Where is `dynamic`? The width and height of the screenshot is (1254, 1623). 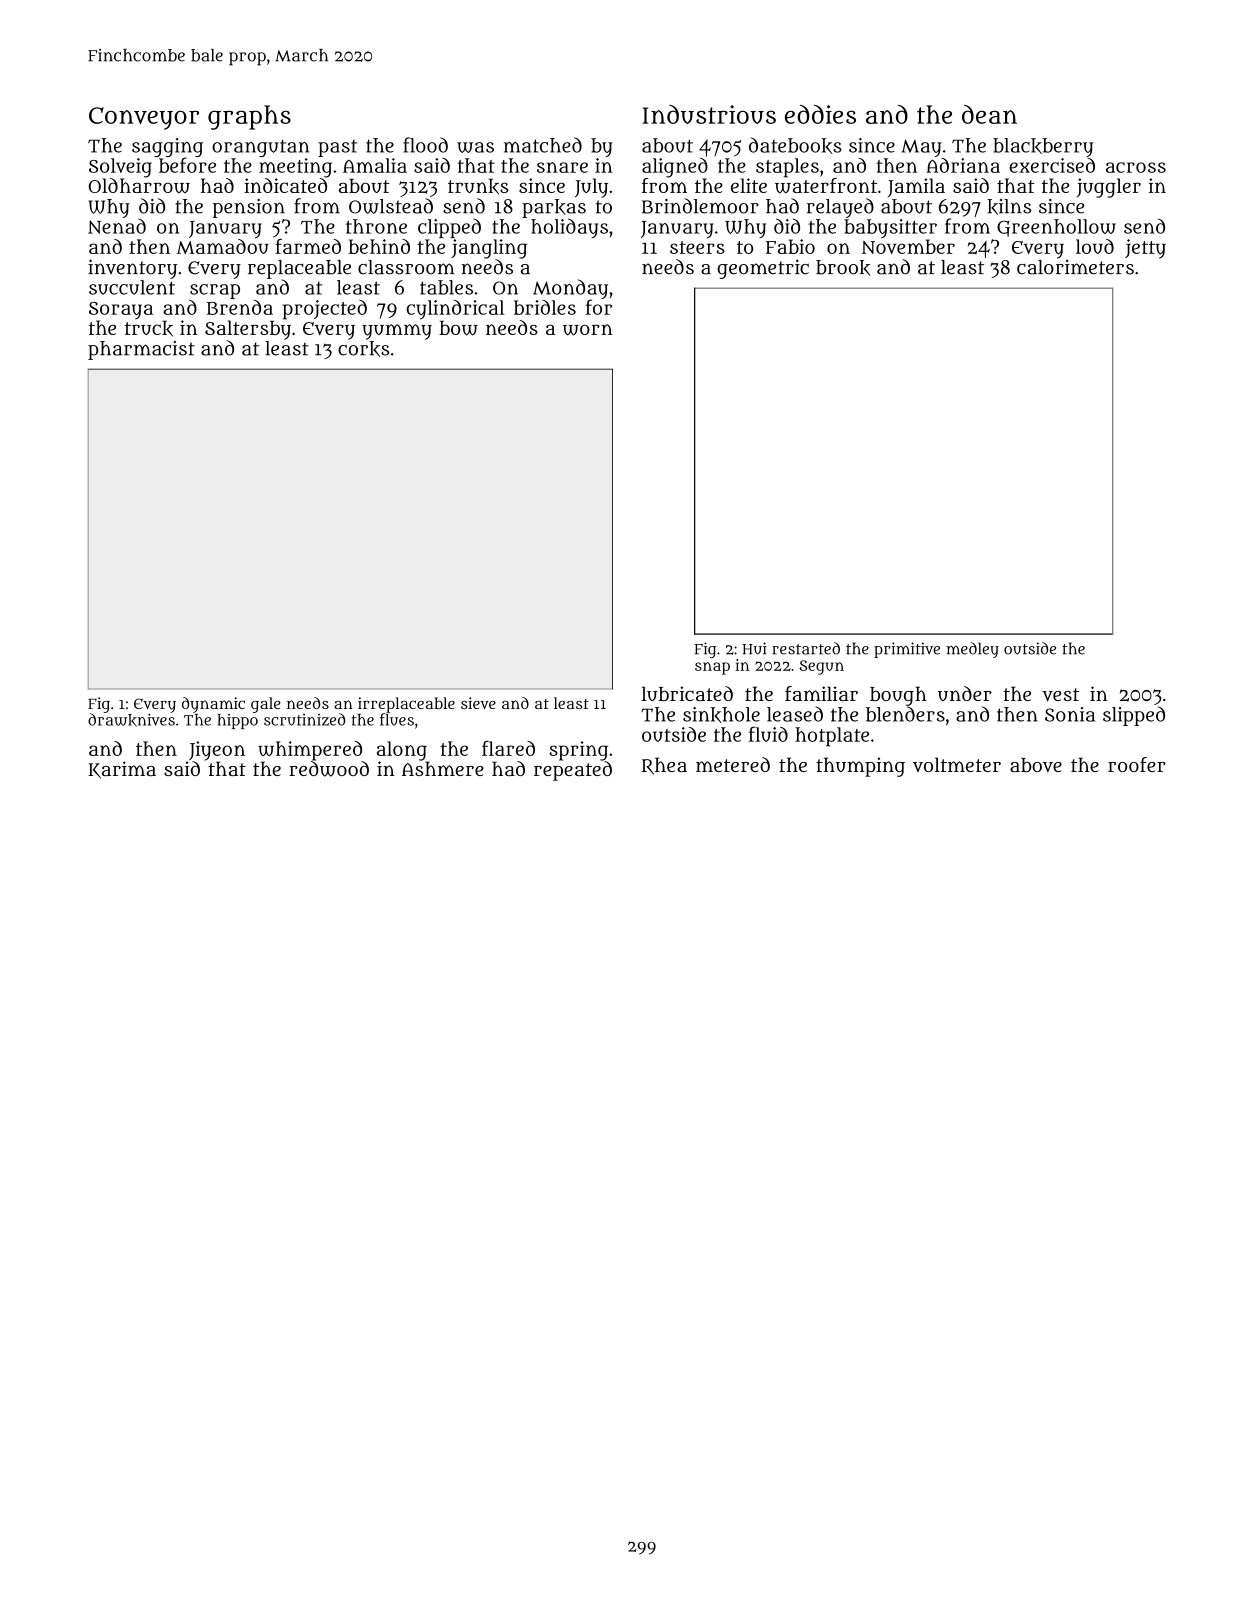 dynamic is located at coordinates (213, 705).
